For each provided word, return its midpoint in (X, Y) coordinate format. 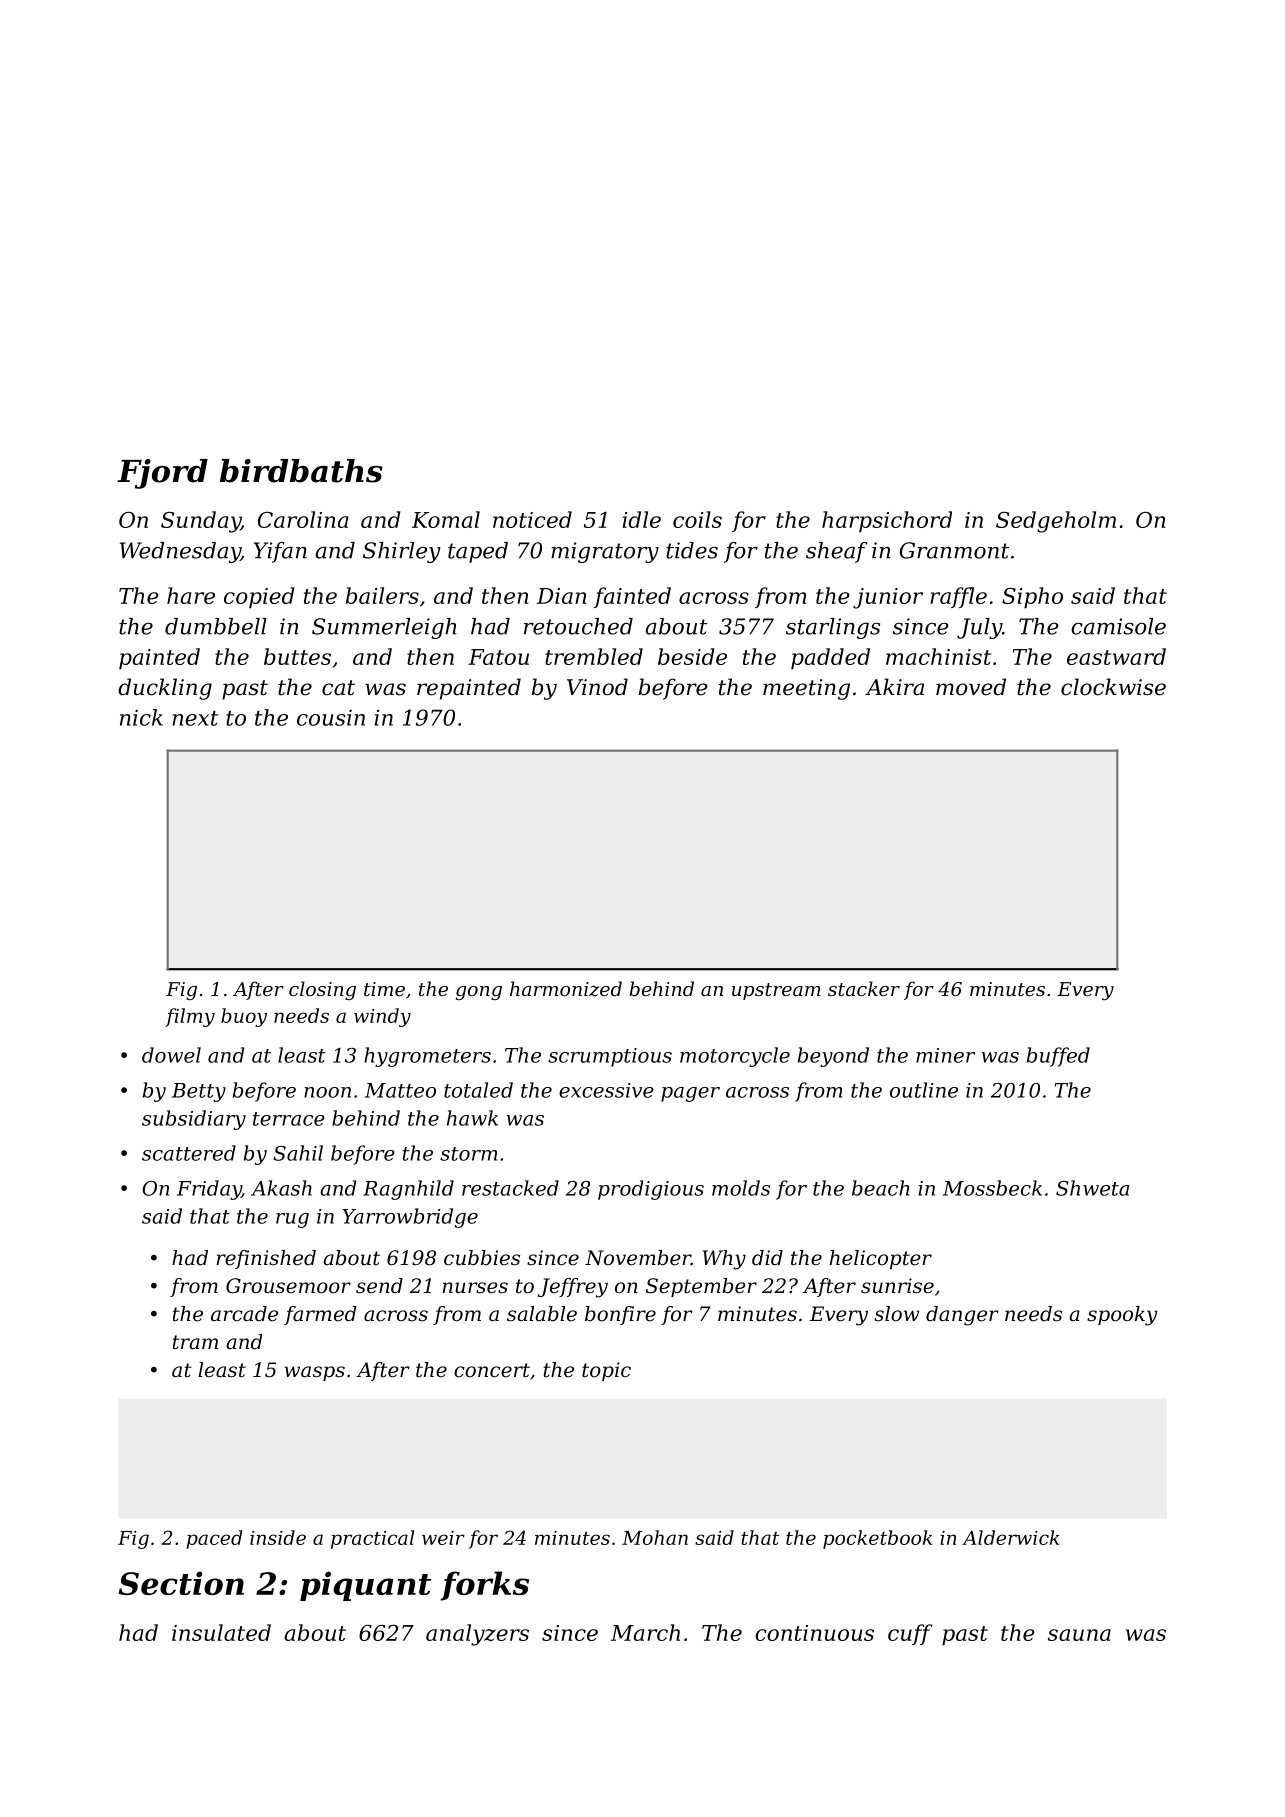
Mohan (655, 1537)
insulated (221, 1632)
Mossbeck (992, 1188)
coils (697, 519)
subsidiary (194, 1120)
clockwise (1113, 687)
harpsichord (887, 521)
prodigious (651, 1190)
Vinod (597, 687)
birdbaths (301, 471)
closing (322, 990)
